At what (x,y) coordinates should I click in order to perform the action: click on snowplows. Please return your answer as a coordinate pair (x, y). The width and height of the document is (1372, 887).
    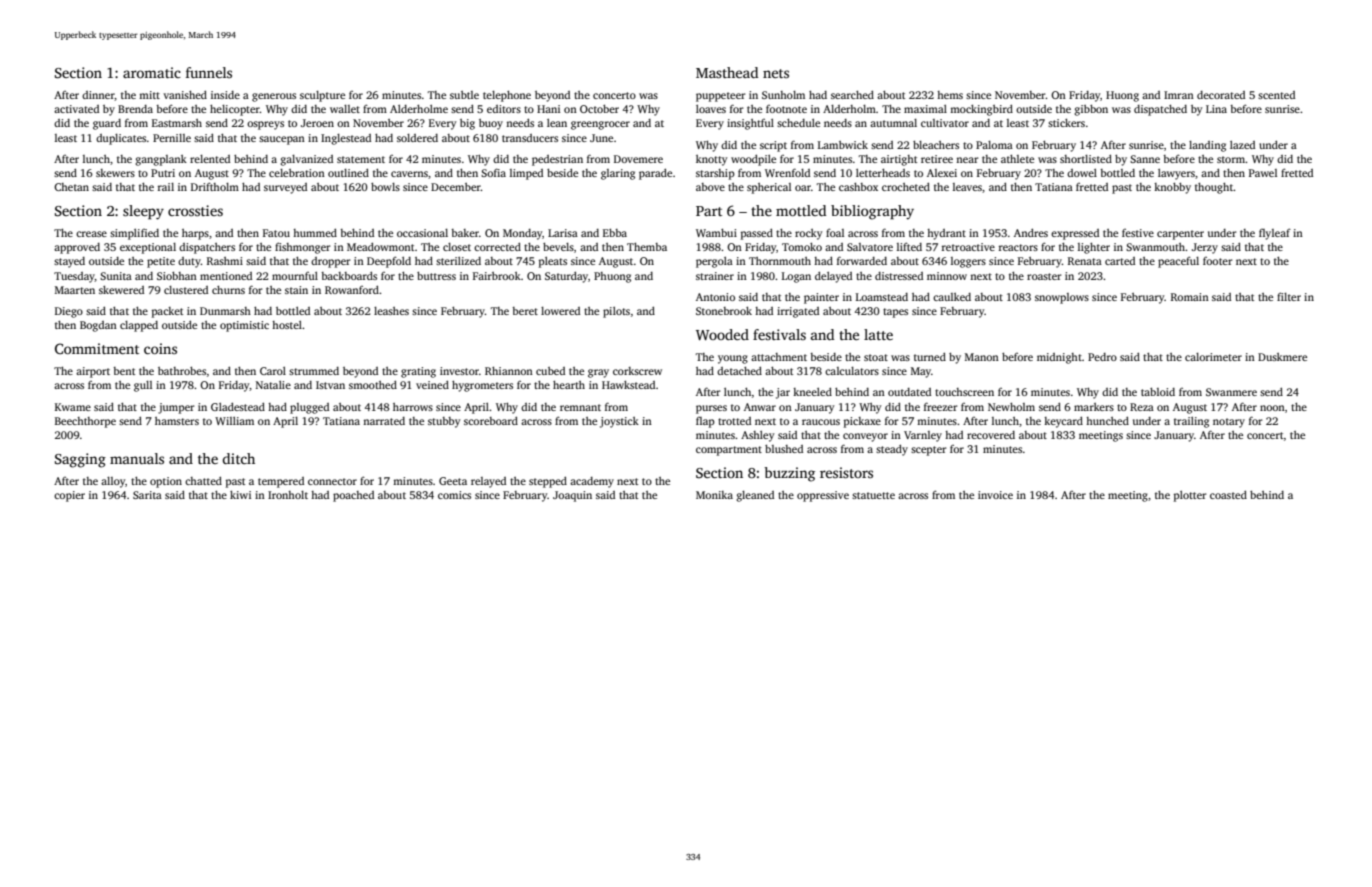
    Looking at the image, I should click on (1062, 298).
